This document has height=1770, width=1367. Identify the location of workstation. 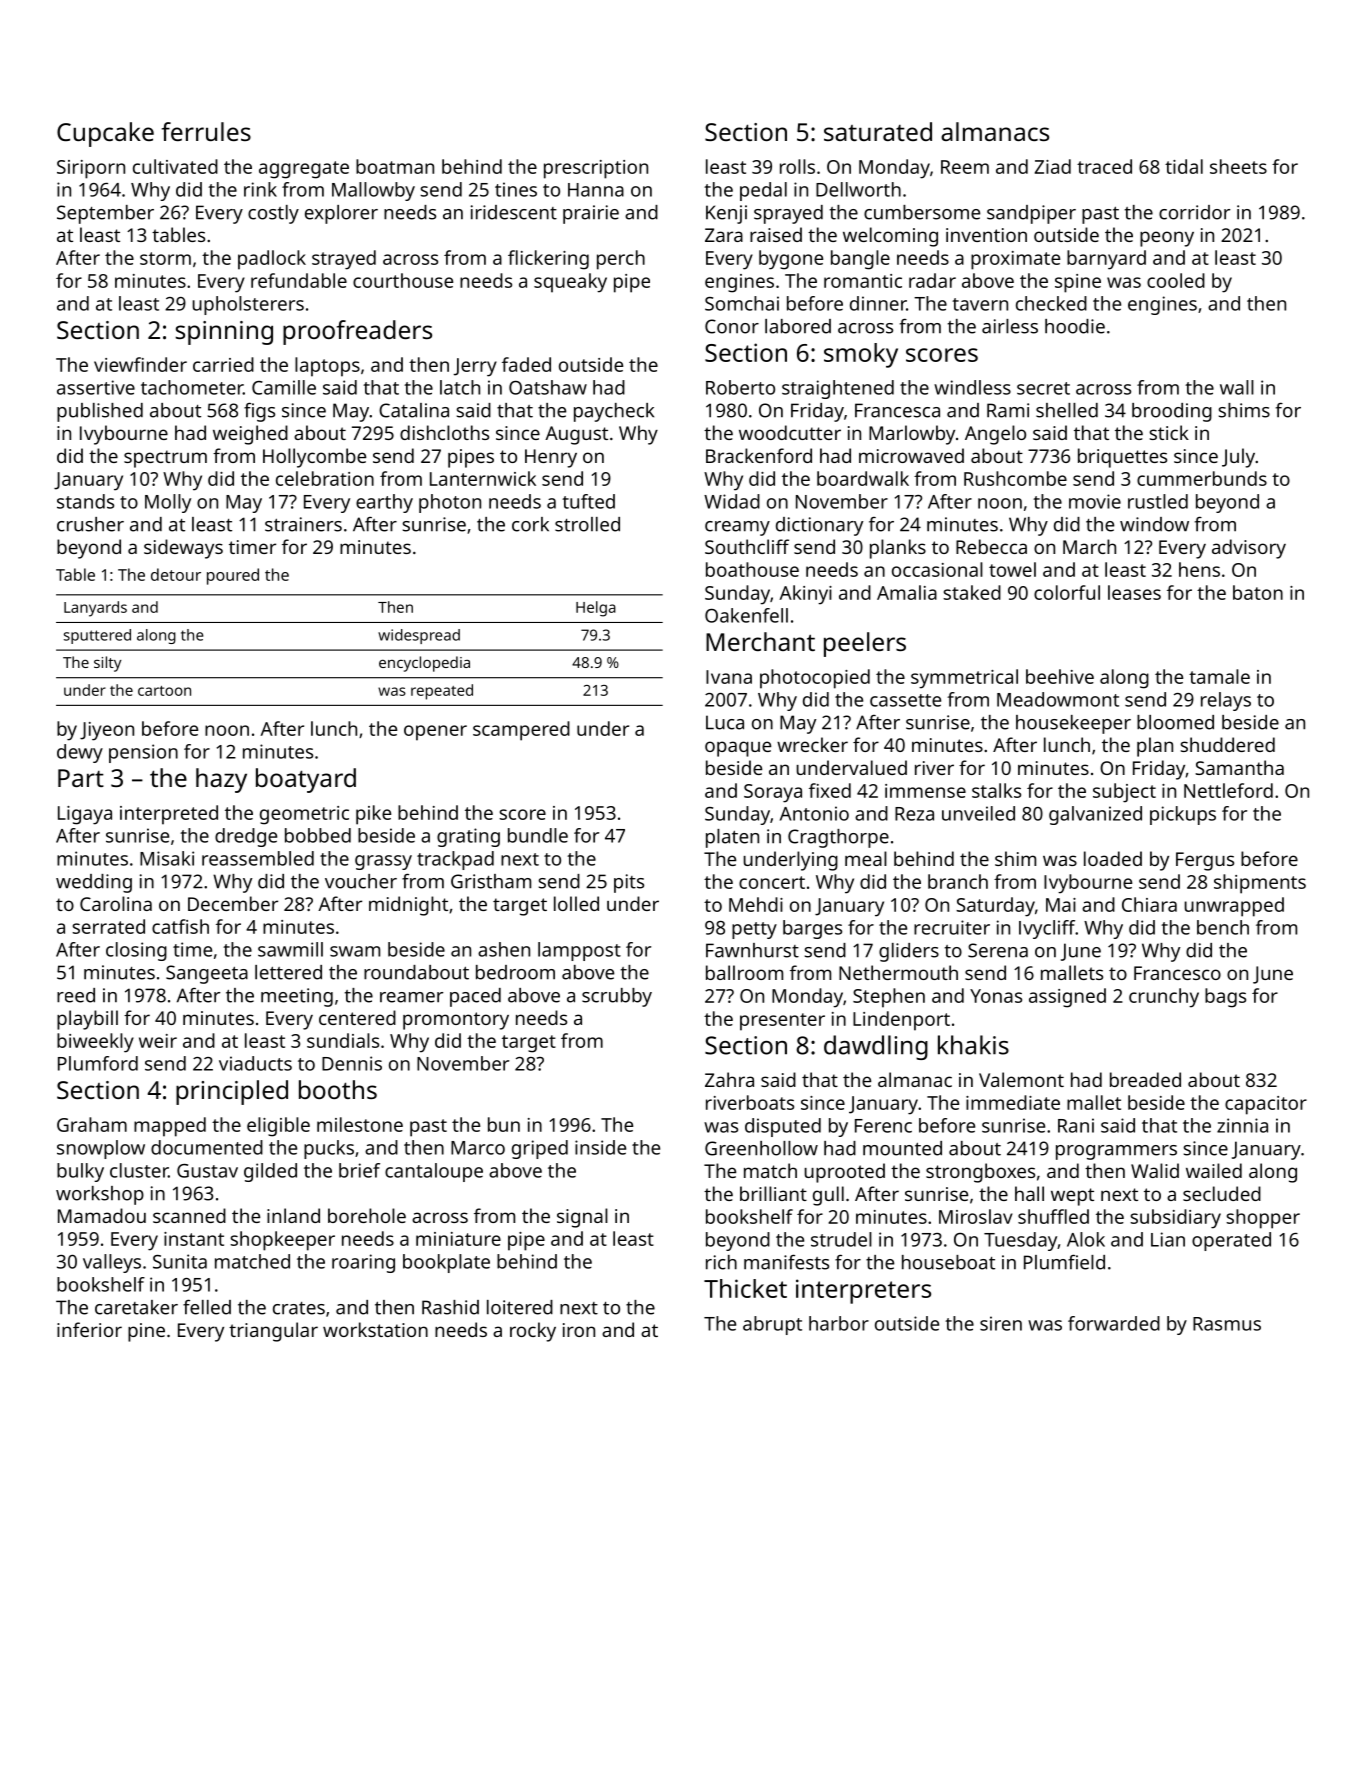
(375, 1329).
